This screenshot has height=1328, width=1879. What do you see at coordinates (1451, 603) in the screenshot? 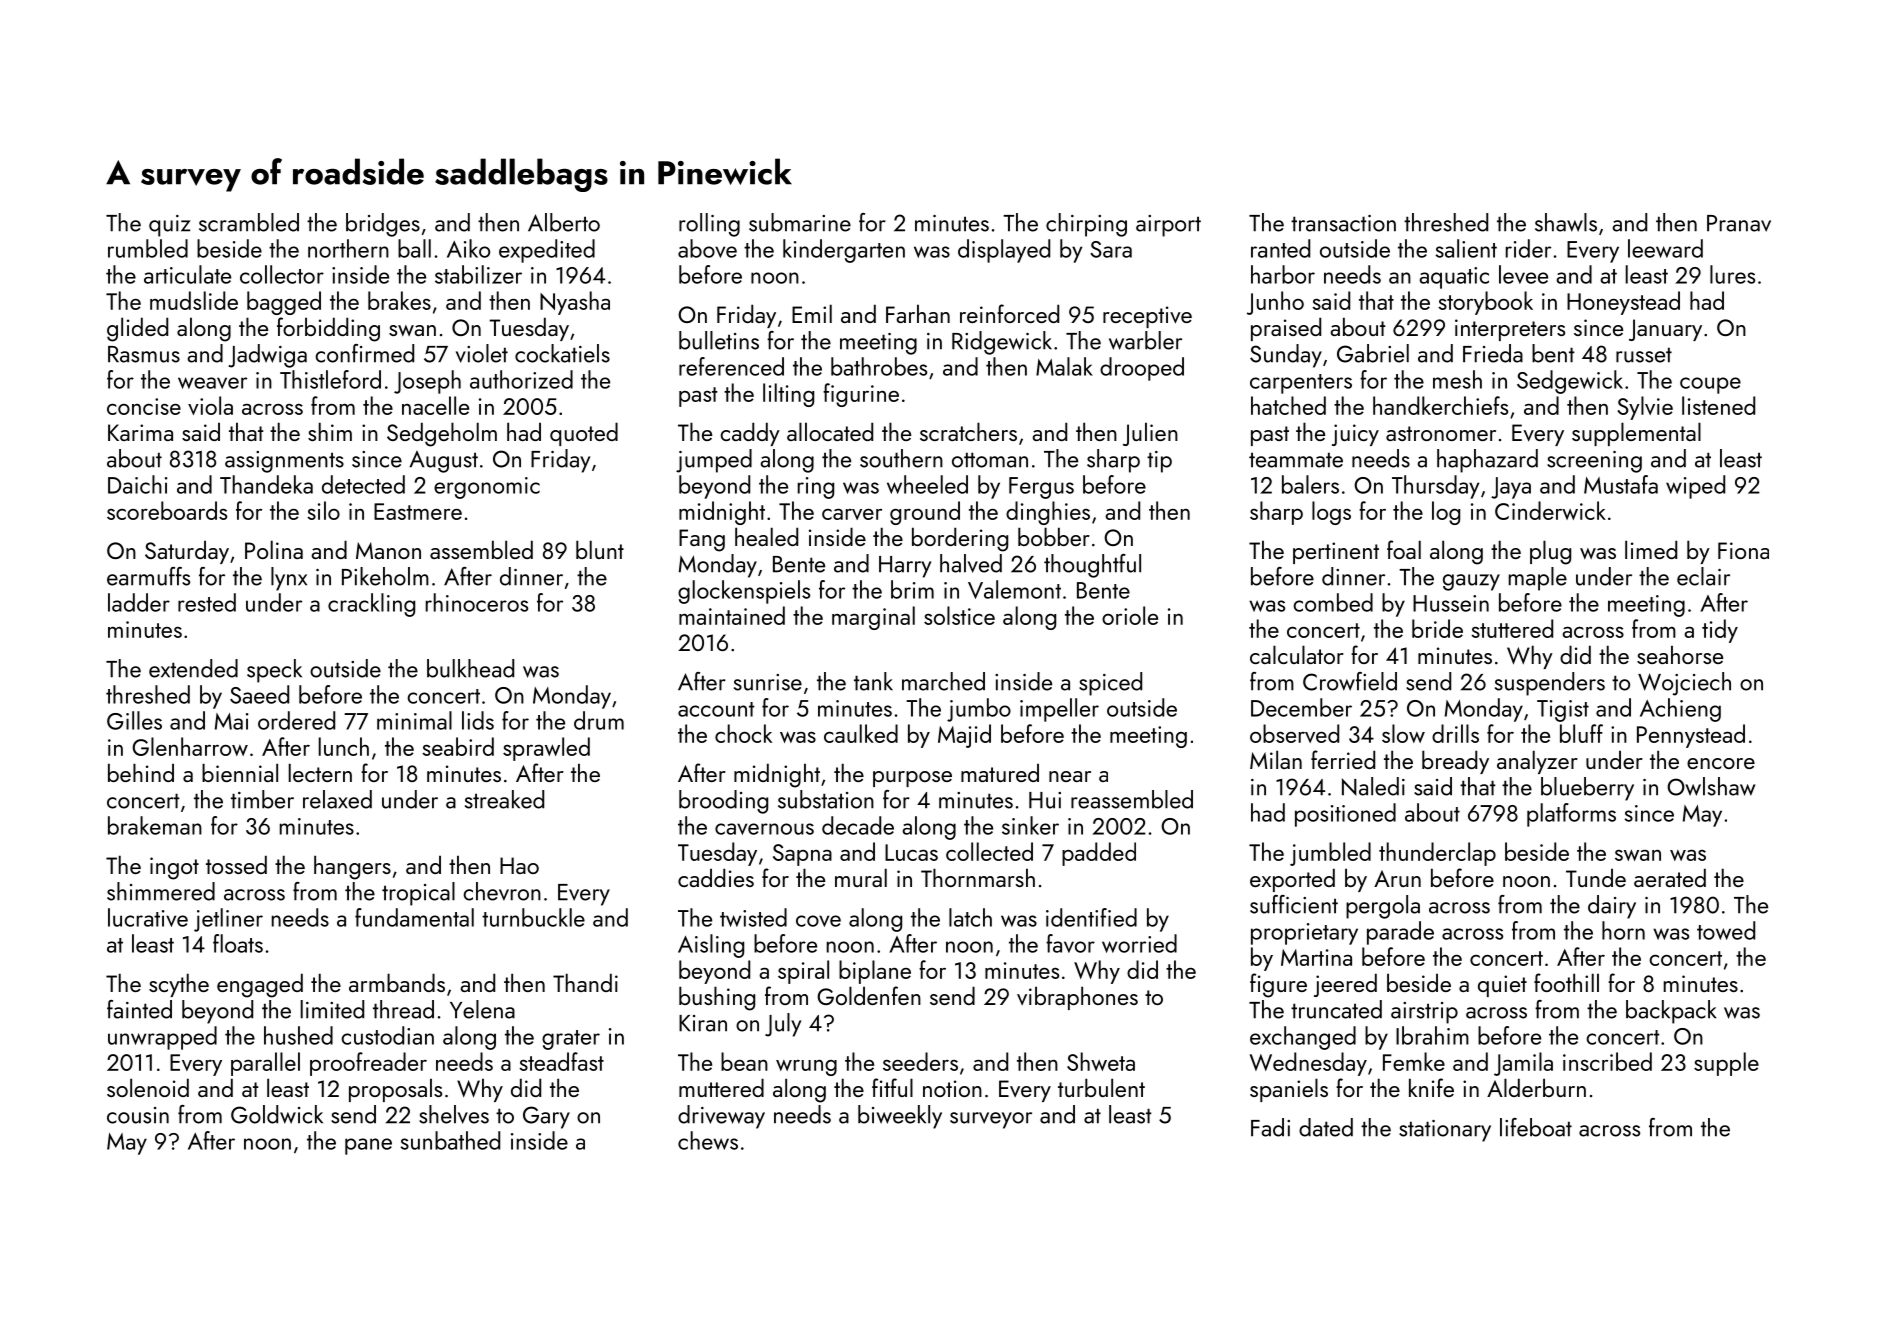
I see `Hussein` at bounding box center [1451, 603].
